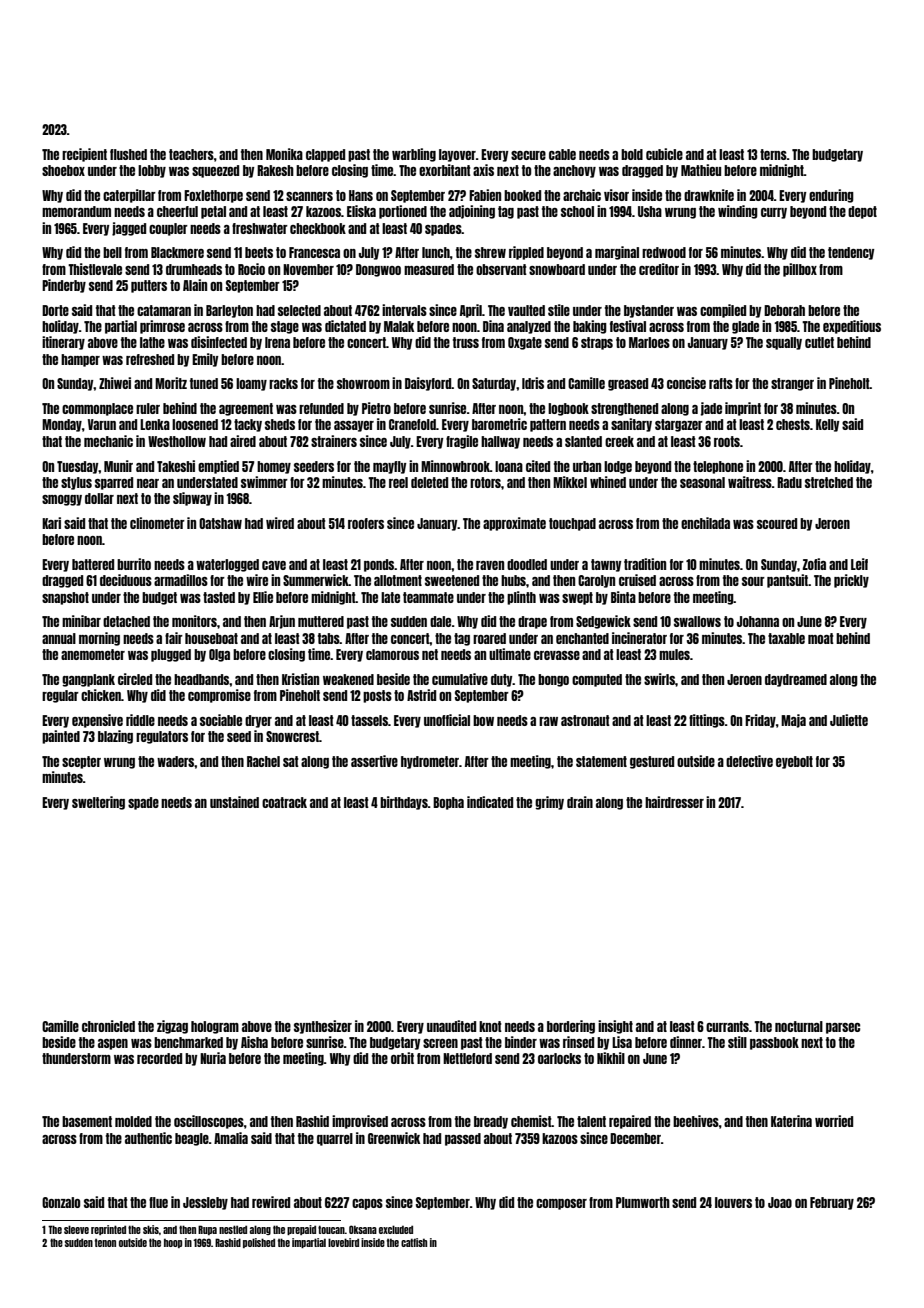 The width and height of the image is (924, 1308). I want to click on catfish, so click(414, 1242).
